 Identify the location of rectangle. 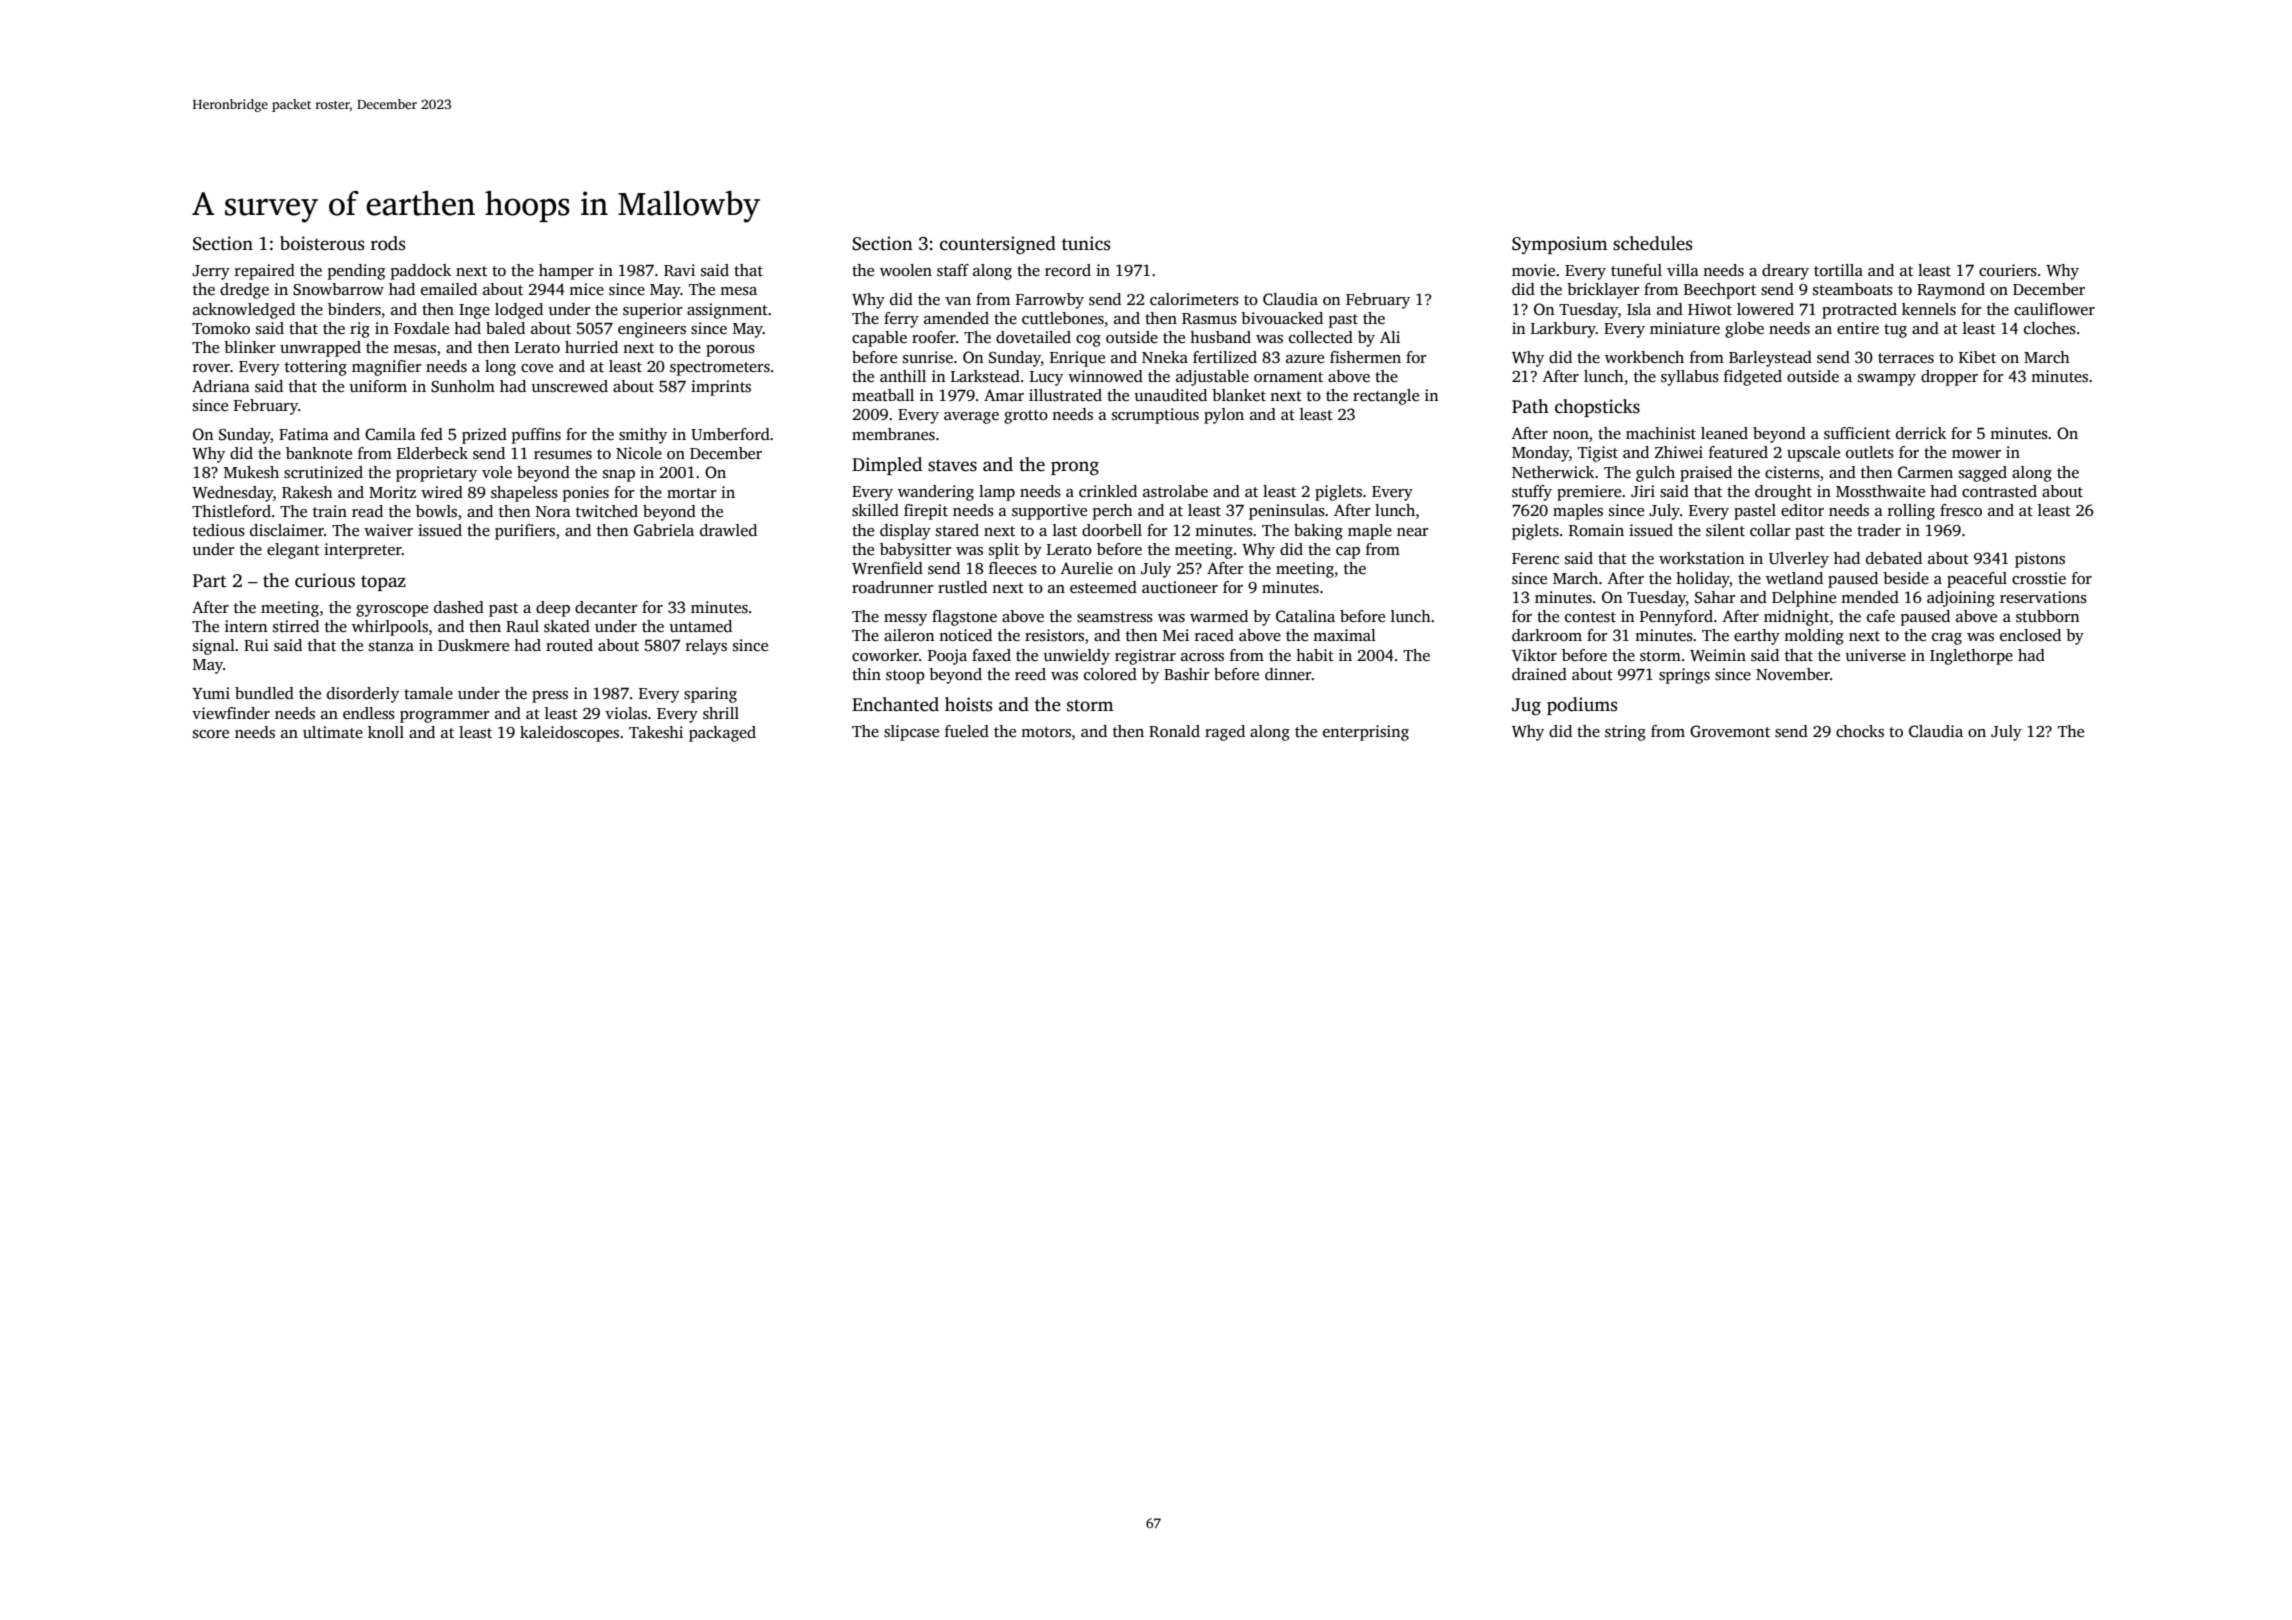
(1386, 397).
